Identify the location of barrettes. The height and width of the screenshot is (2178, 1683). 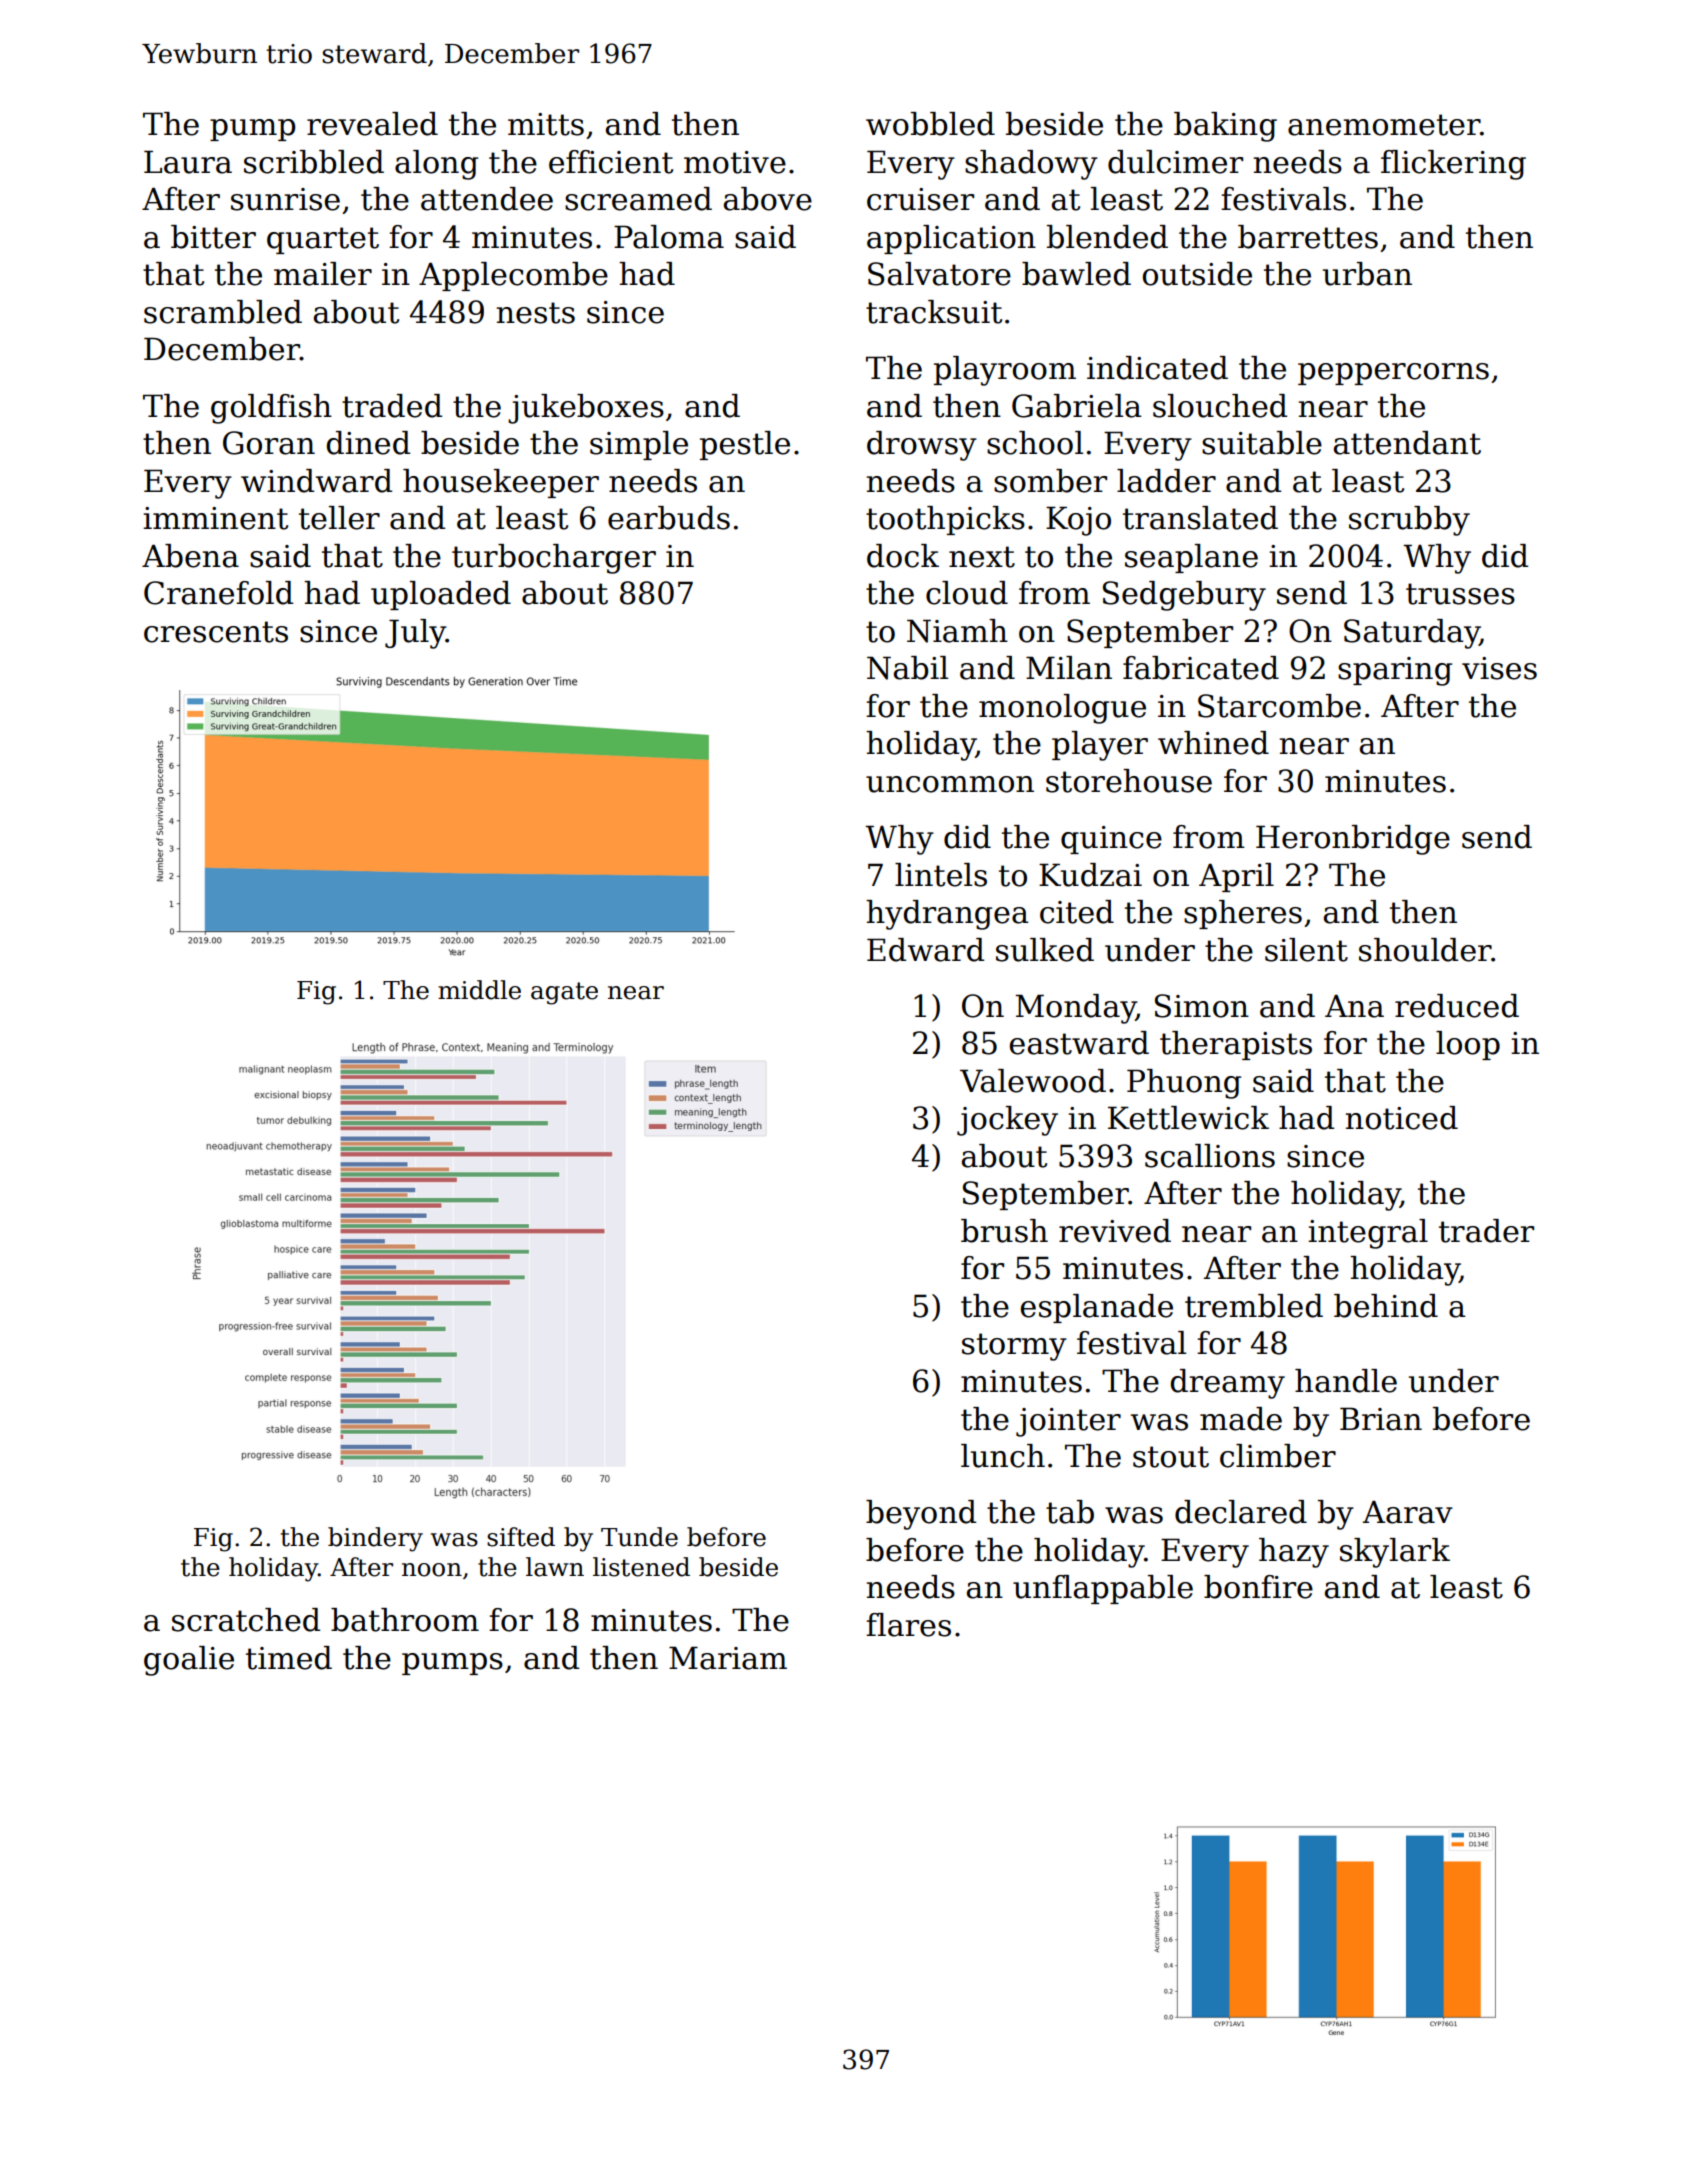
(1308, 237).
